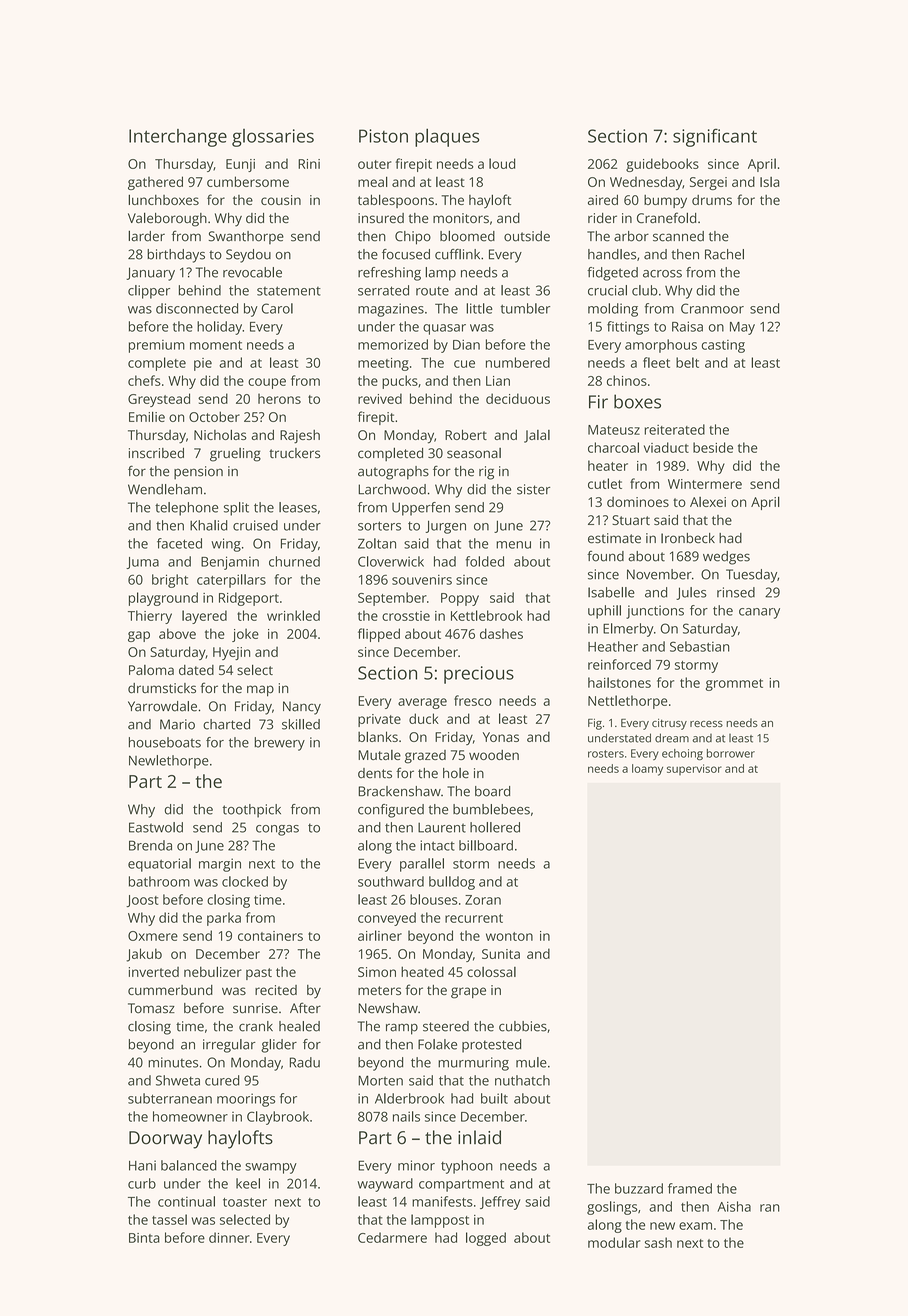 Image resolution: width=908 pixels, height=1316 pixels. What do you see at coordinates (447, 137) in the screenshot?
I see `plaques` at bounding box center [447, 137].
